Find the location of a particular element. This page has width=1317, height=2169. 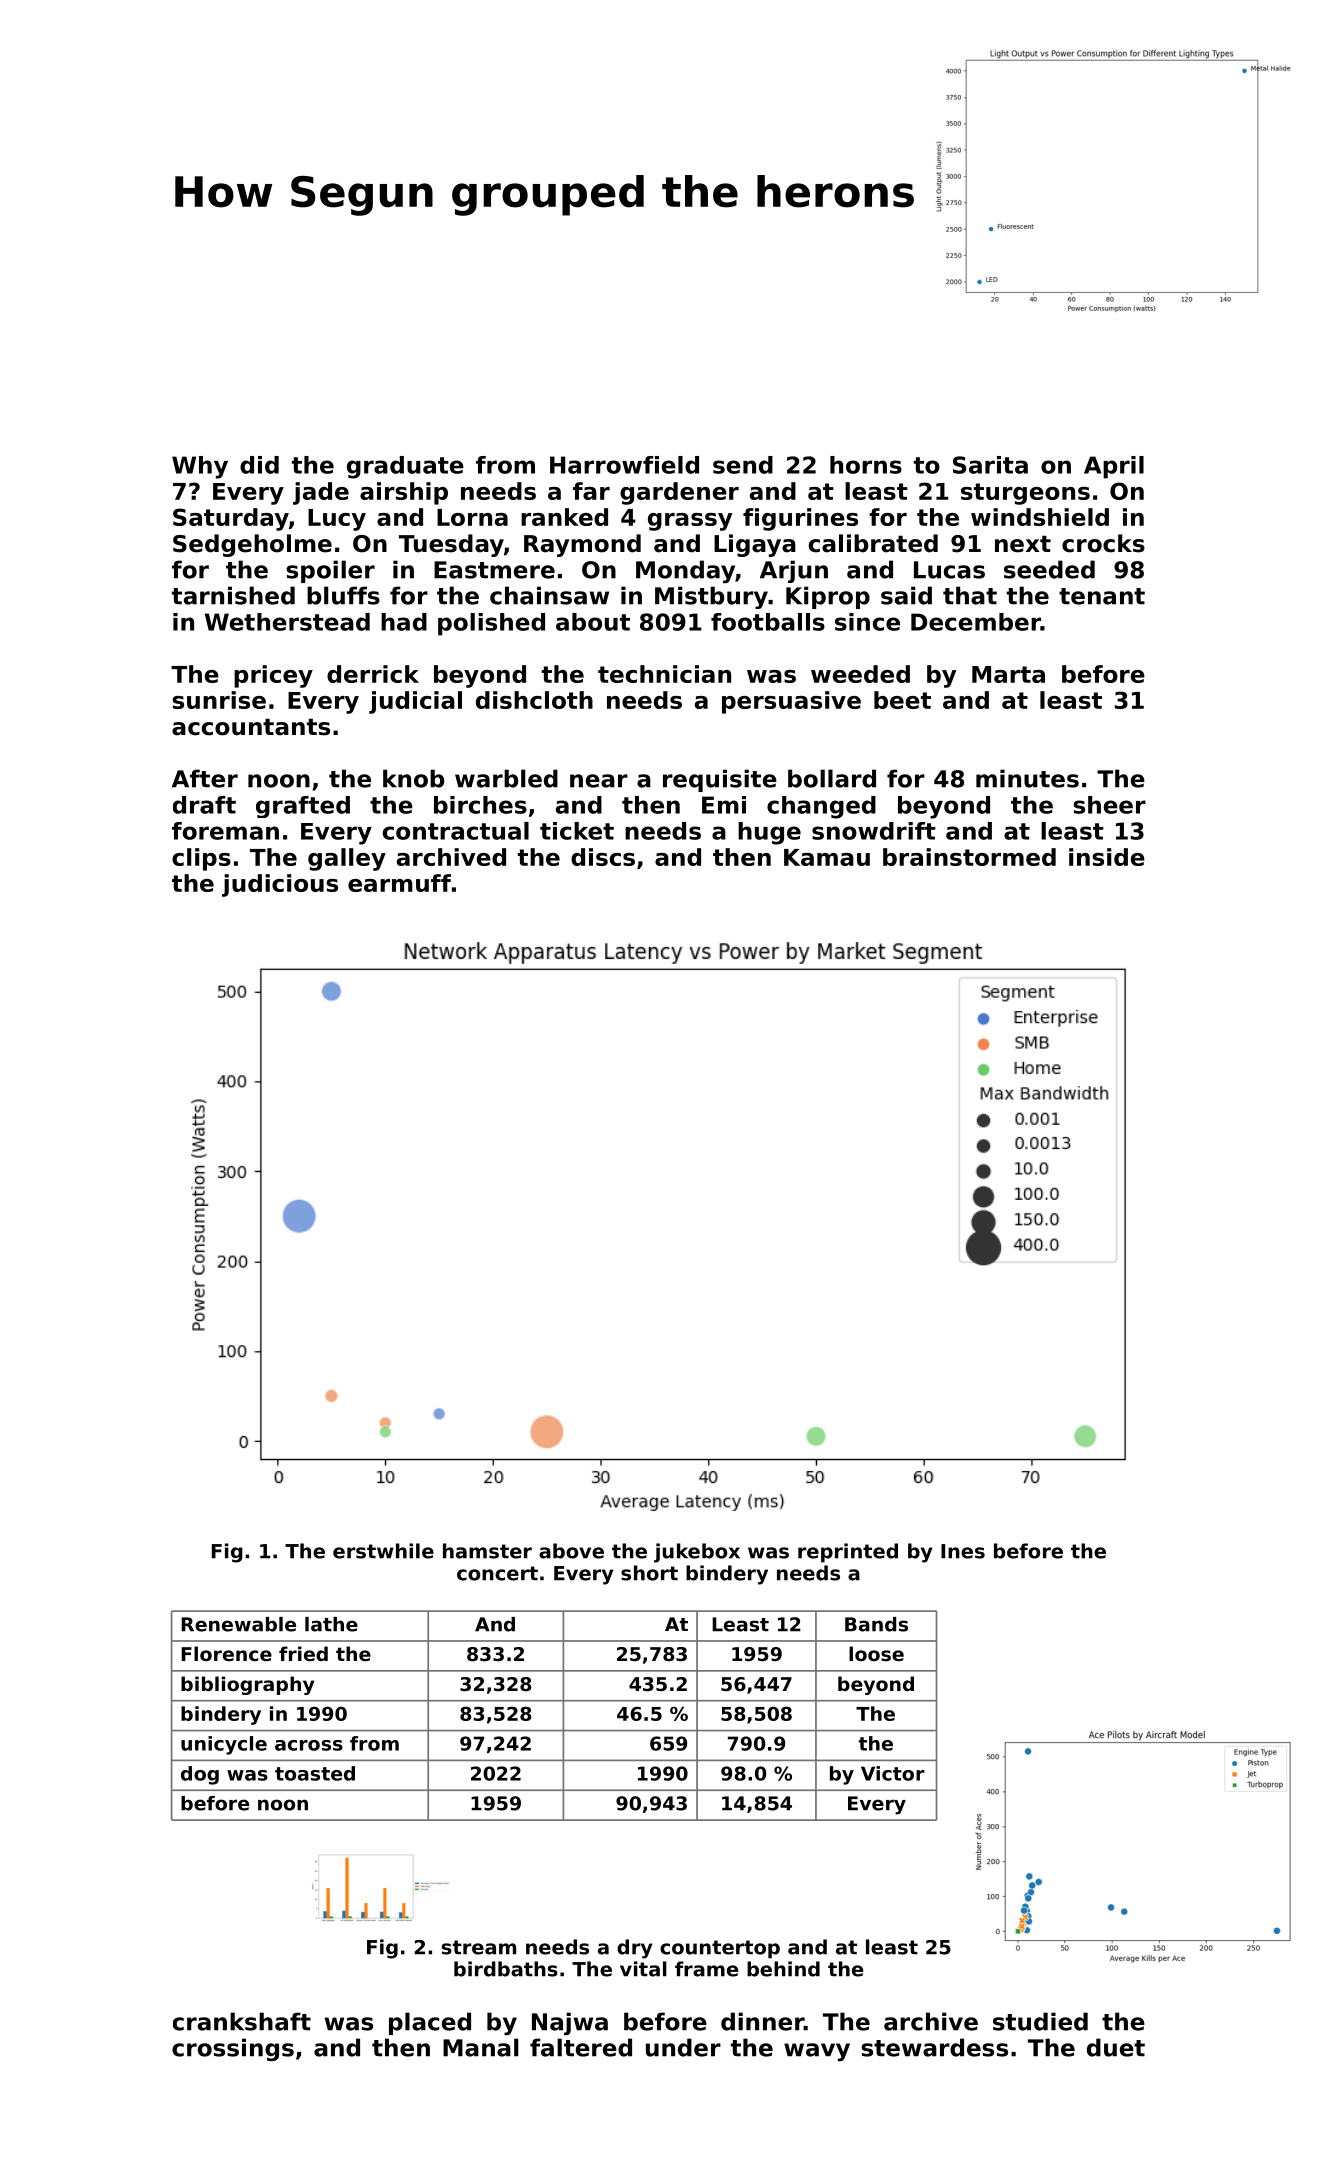

erstwhile is located at coordinates (383, 1551).
